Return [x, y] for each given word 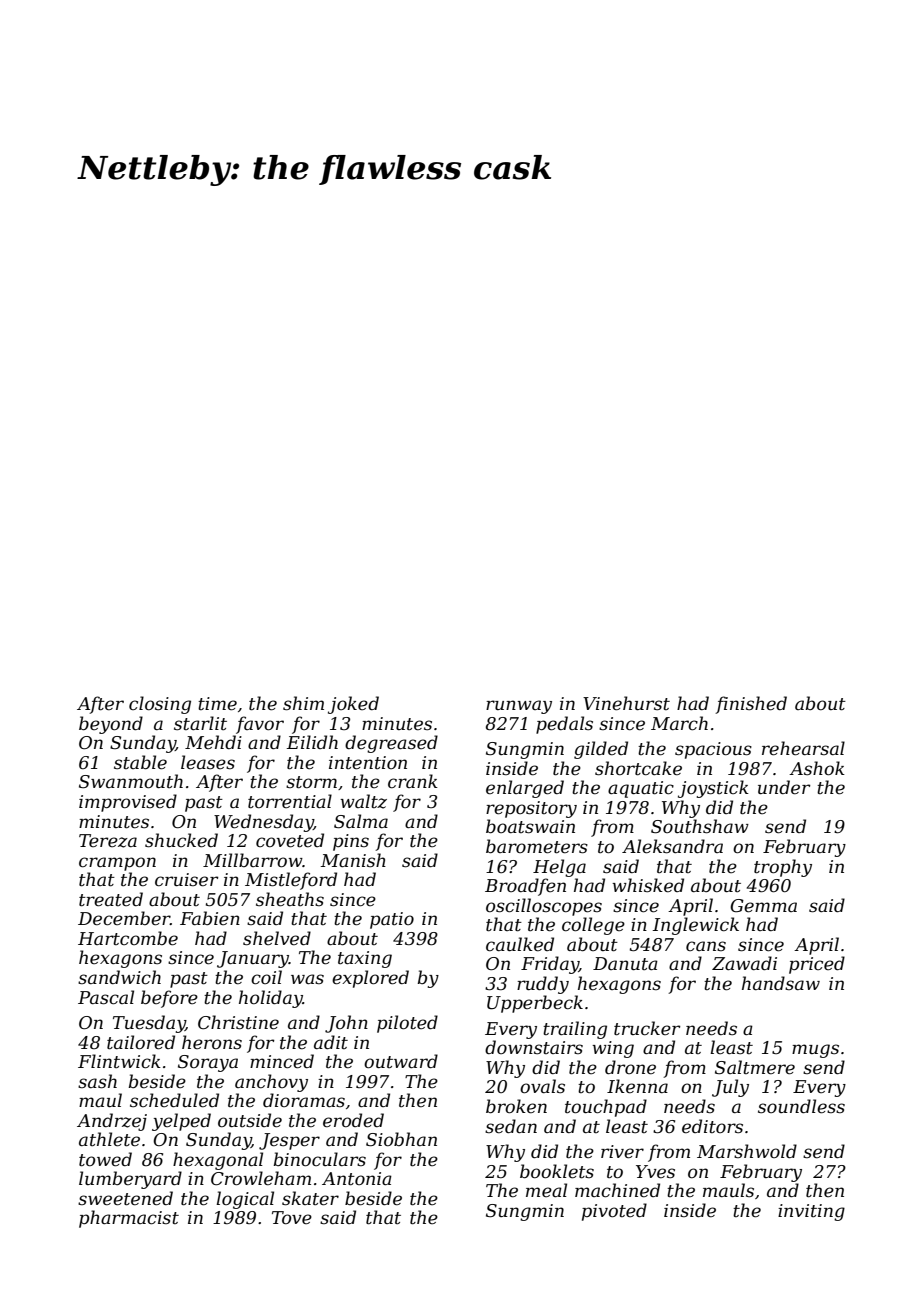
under [784, 787]
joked [353, 705]
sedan [511, 1126]
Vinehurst [626, 703]
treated [111, 899]
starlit [200, 723]
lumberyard [130, 1180]
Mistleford [291, 881]
